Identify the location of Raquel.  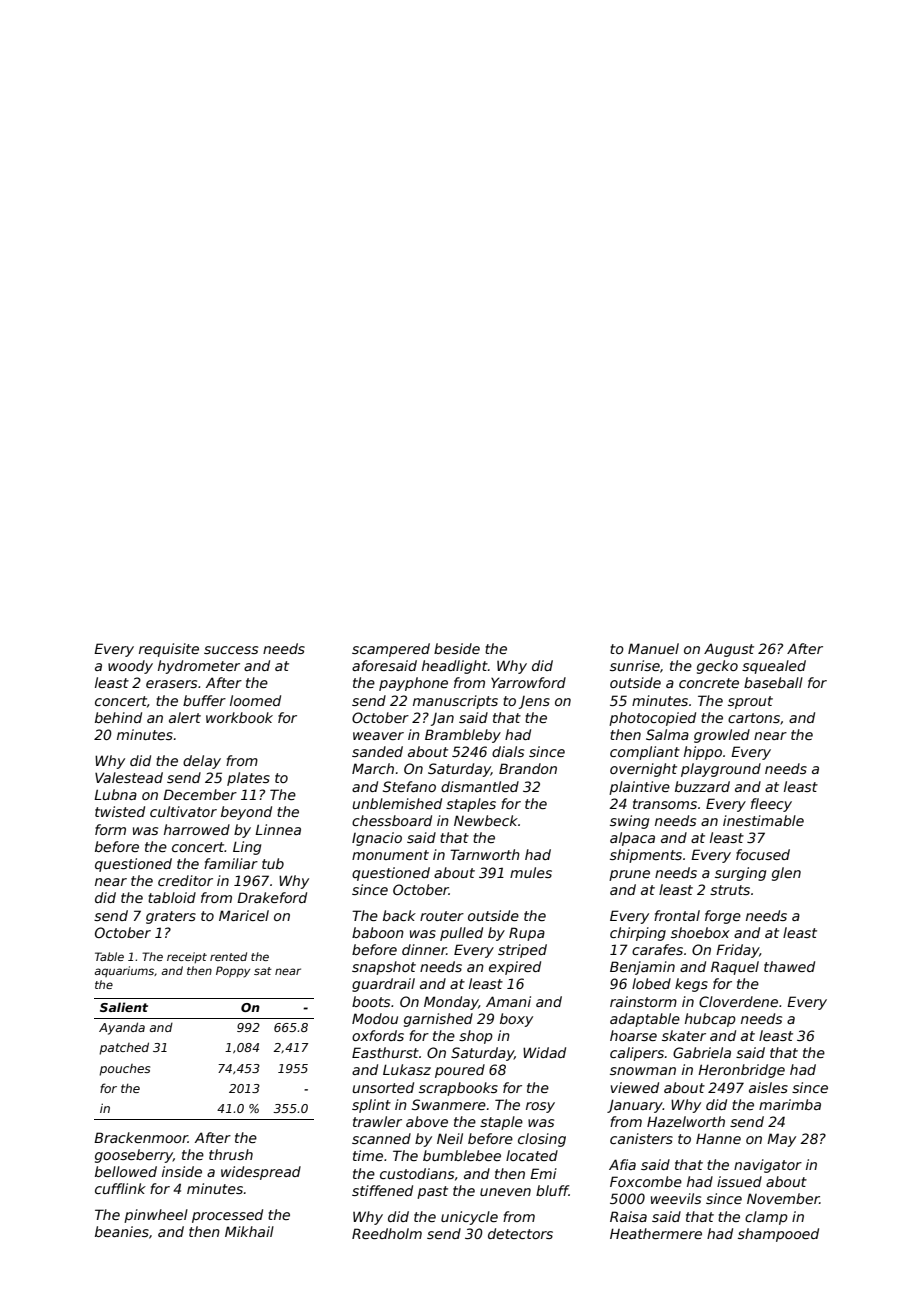
(735, 968).
